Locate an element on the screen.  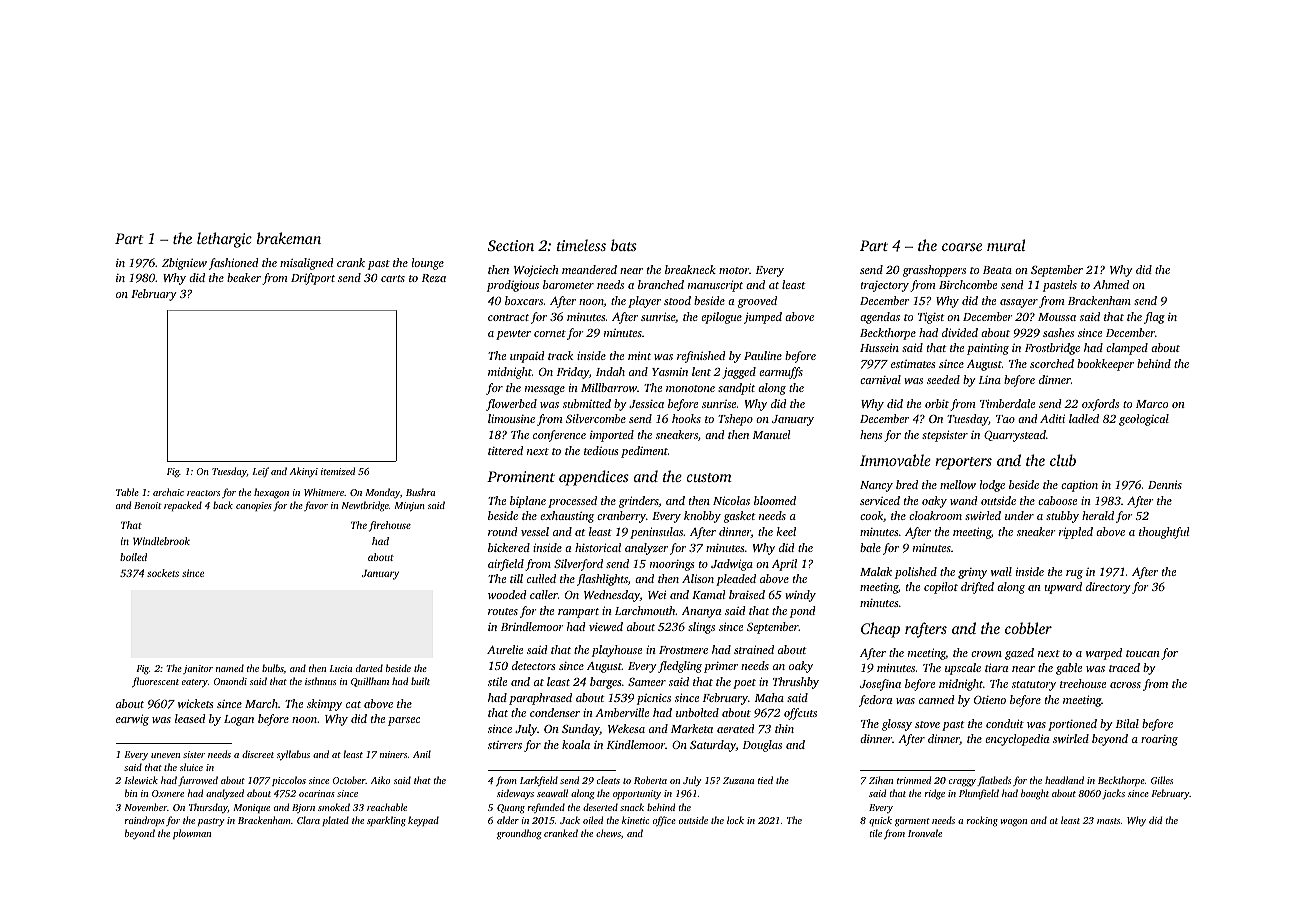
beaker is located at coordinates (244, 277).
